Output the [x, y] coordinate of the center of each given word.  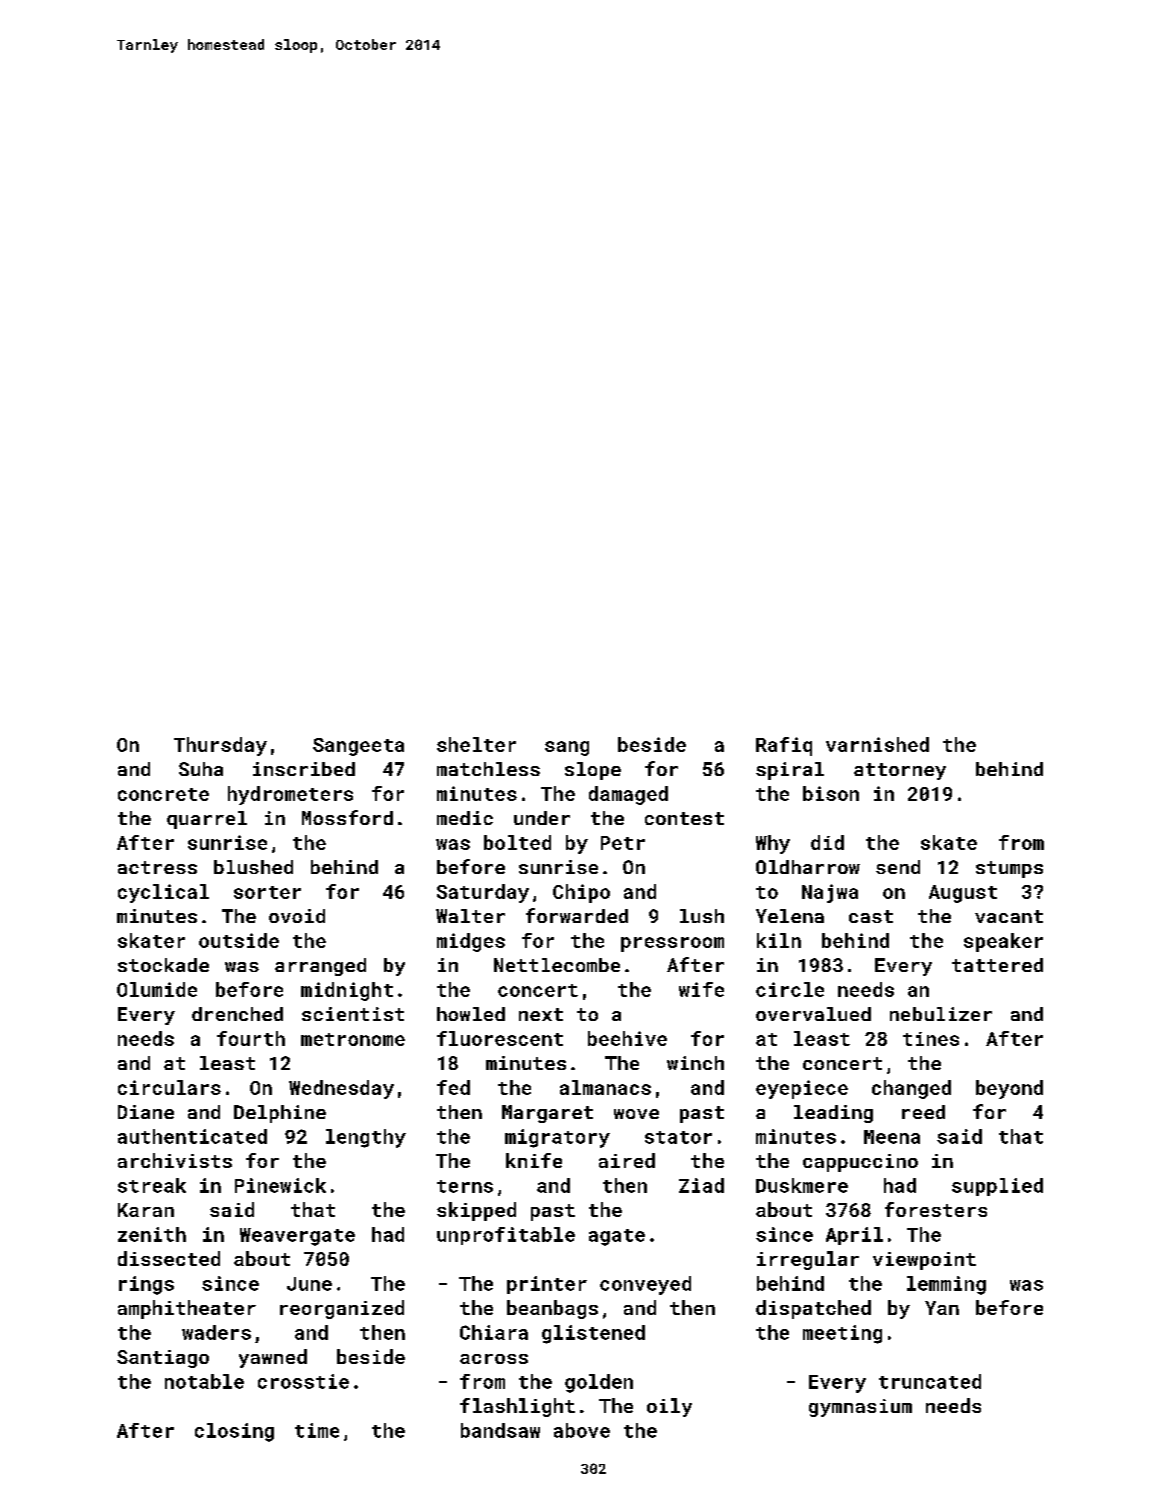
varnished [877, 744]
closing [234, 1432]
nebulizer [941, 1014]
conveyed [645, 1285]
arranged [320, 967]
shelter [476, 744]
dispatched [813, 1309]
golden [599, 1383]
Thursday [220, 746]
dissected [169, 1258]
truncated [930, 1381]
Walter [470, 916]
